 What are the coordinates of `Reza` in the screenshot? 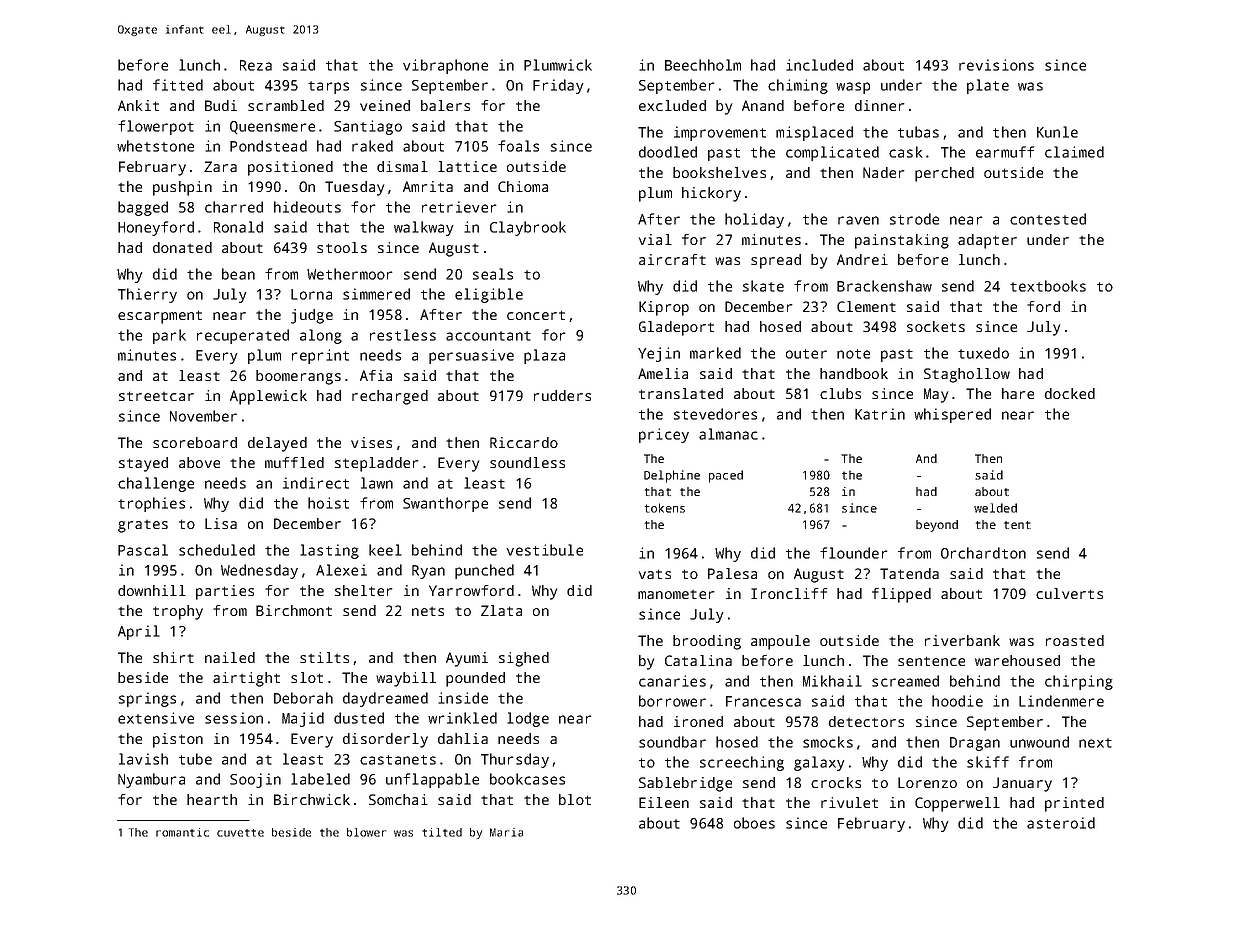 It's located at (256, 65).
